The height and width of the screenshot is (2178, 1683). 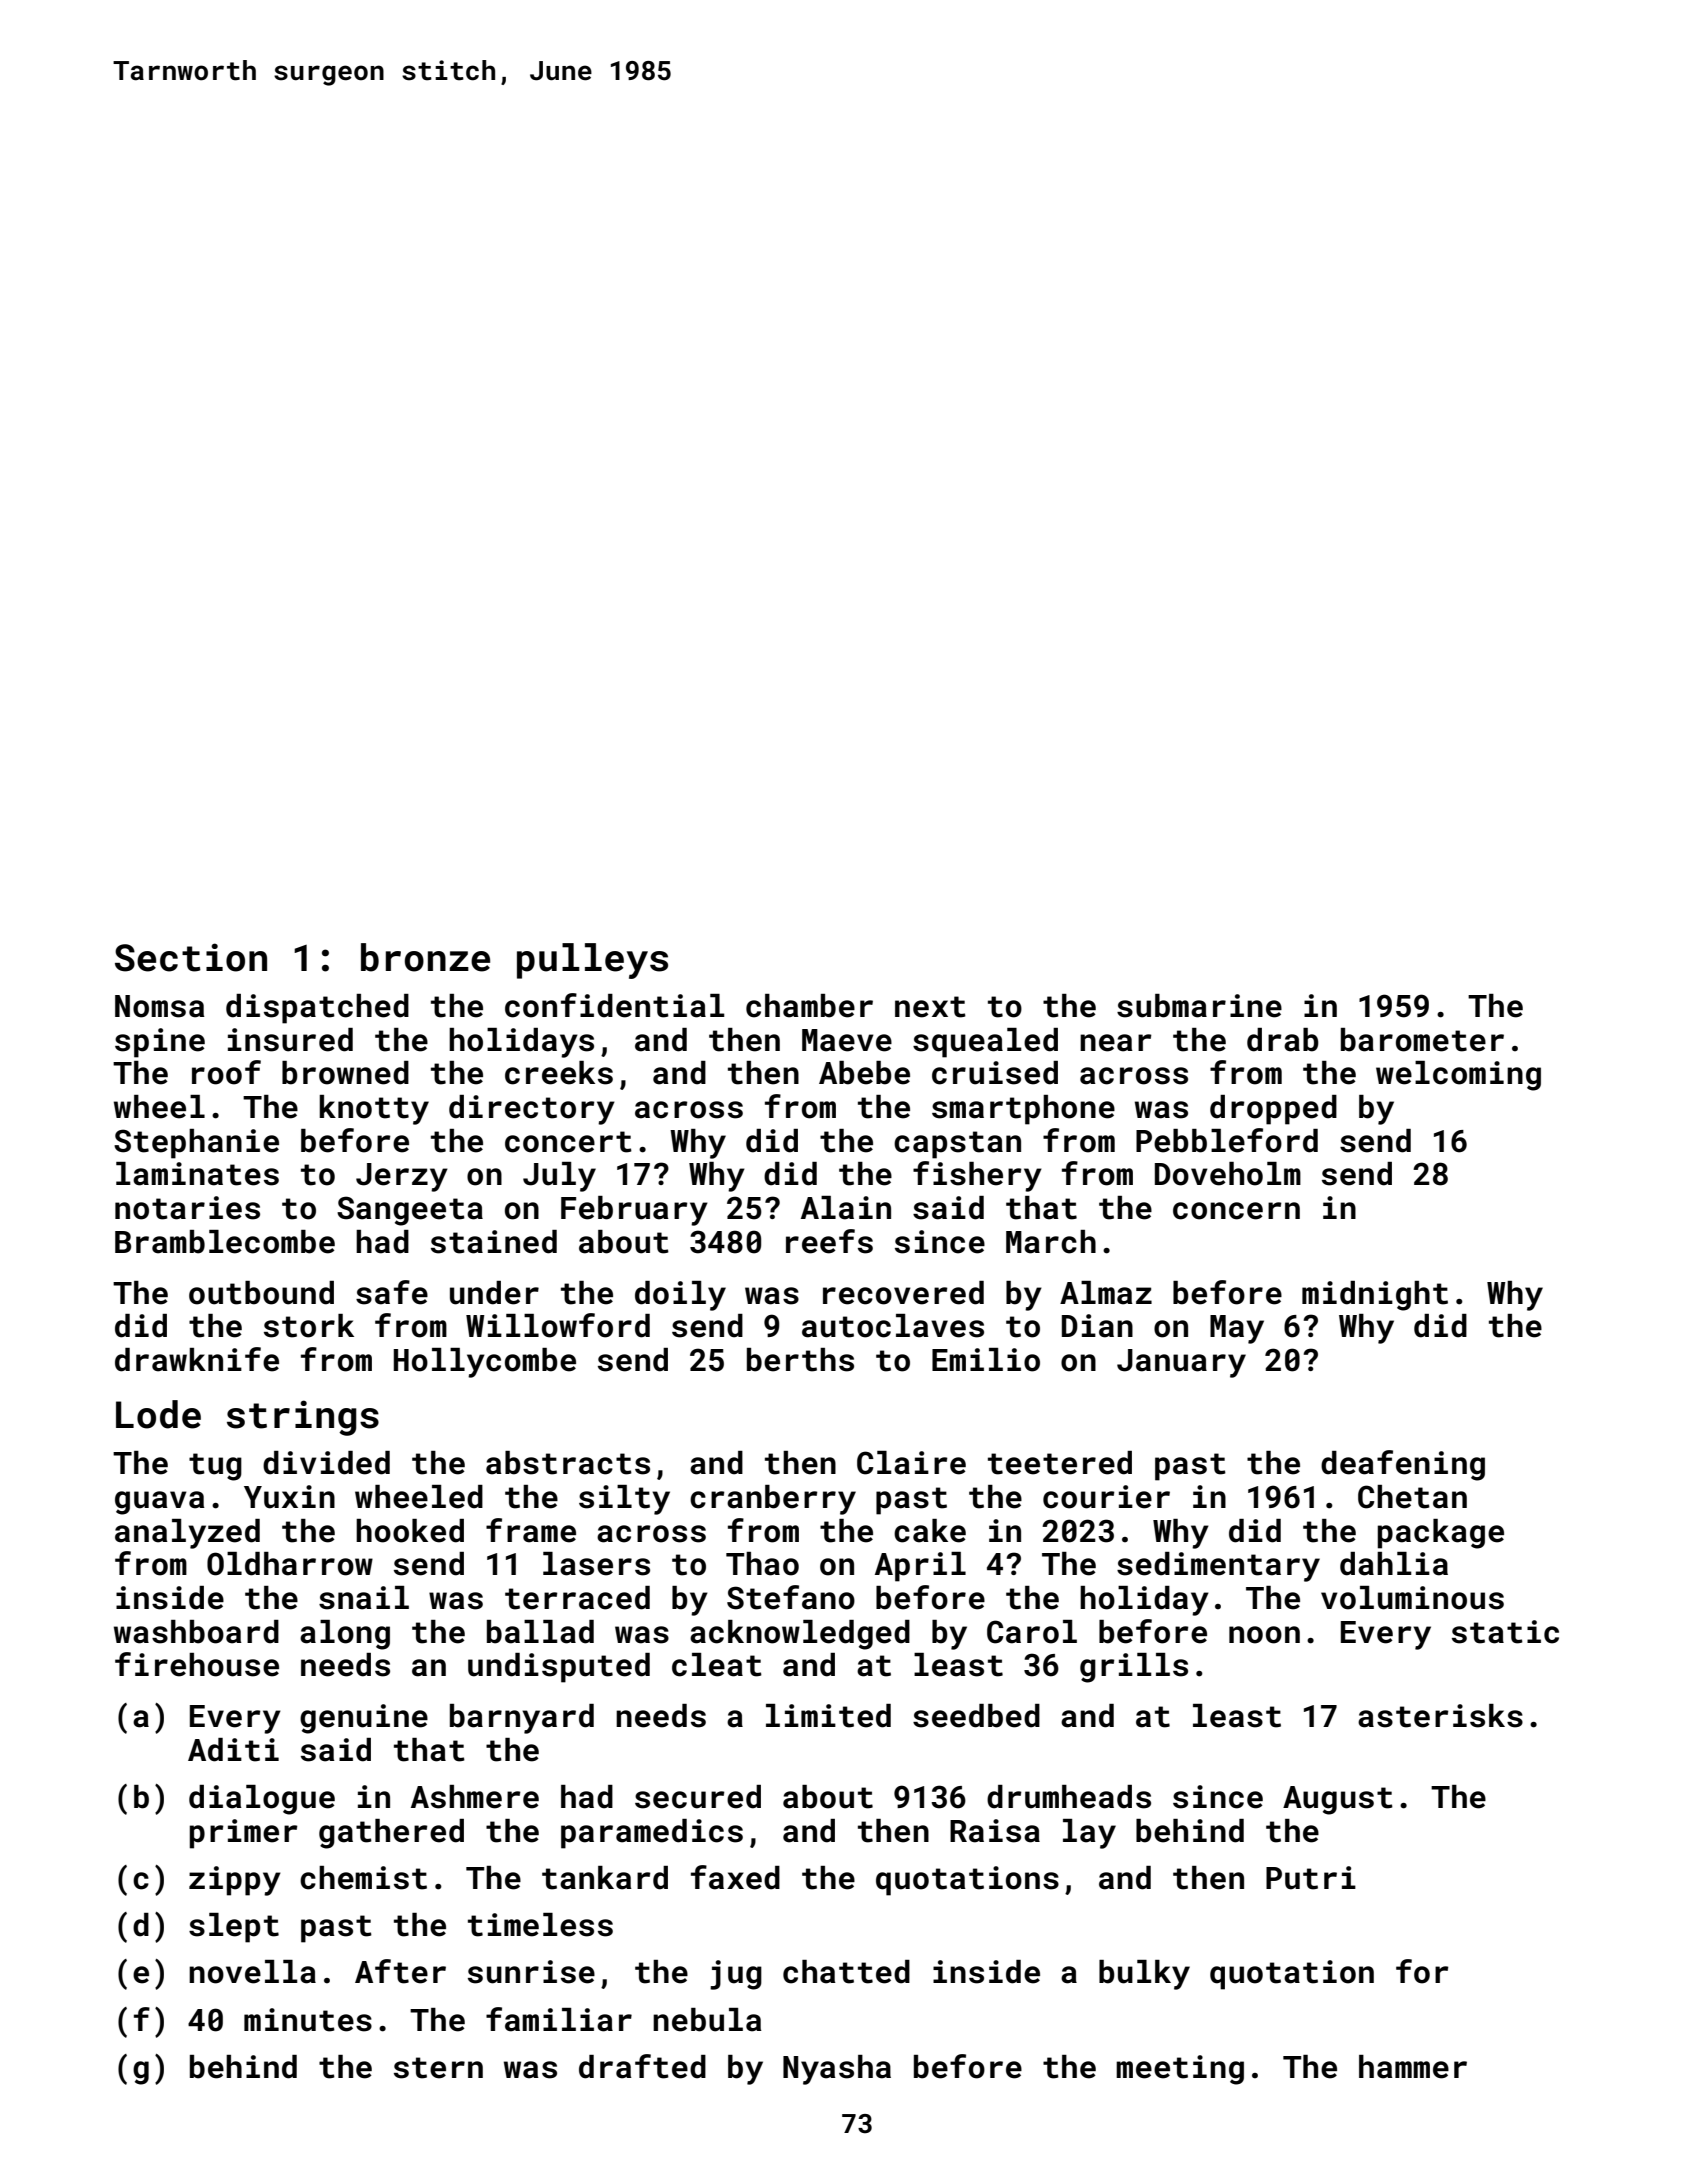 I want to click on static, so click(x=1505, y=1632).
